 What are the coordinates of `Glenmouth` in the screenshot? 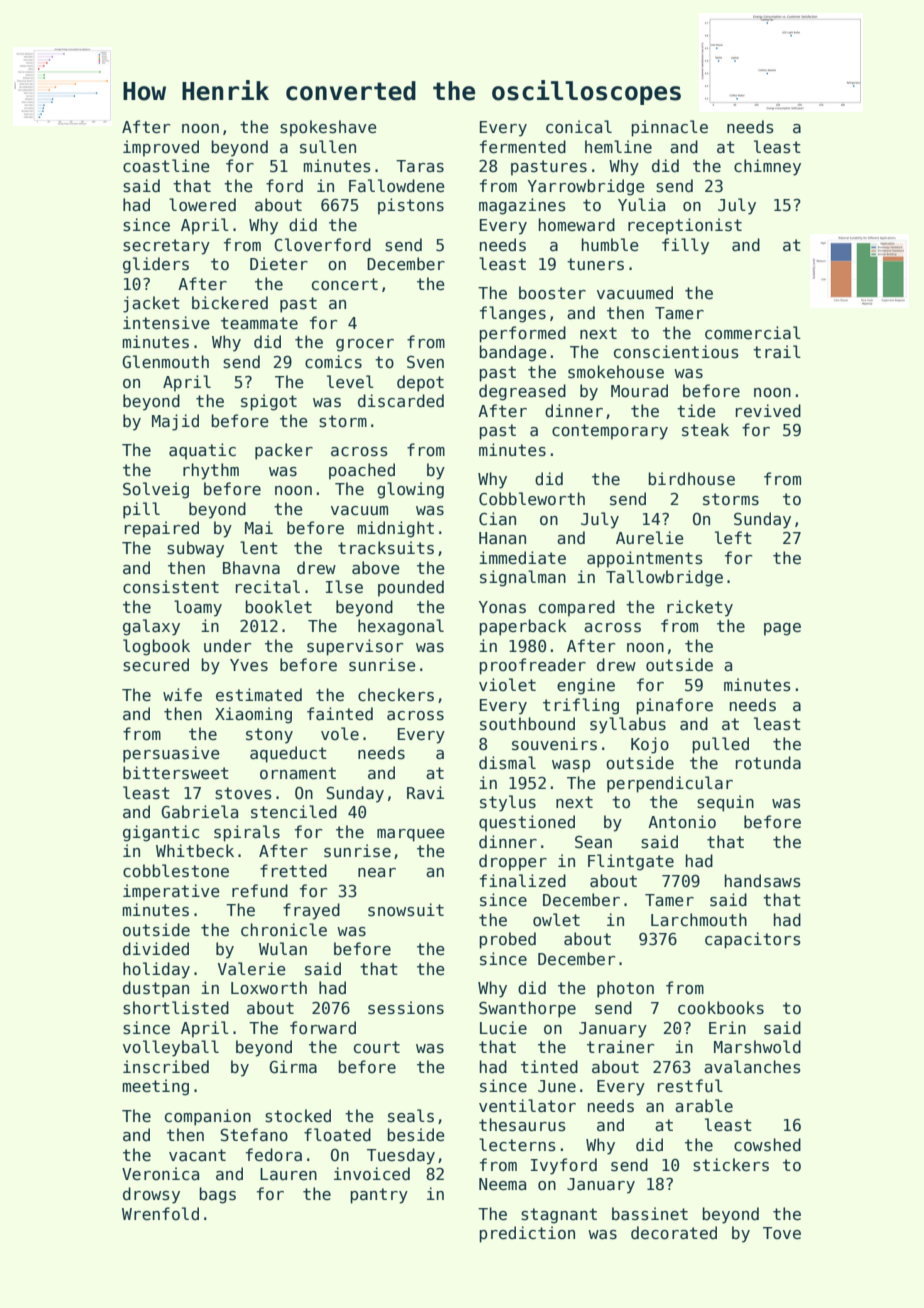 It's located at (165, 362).
